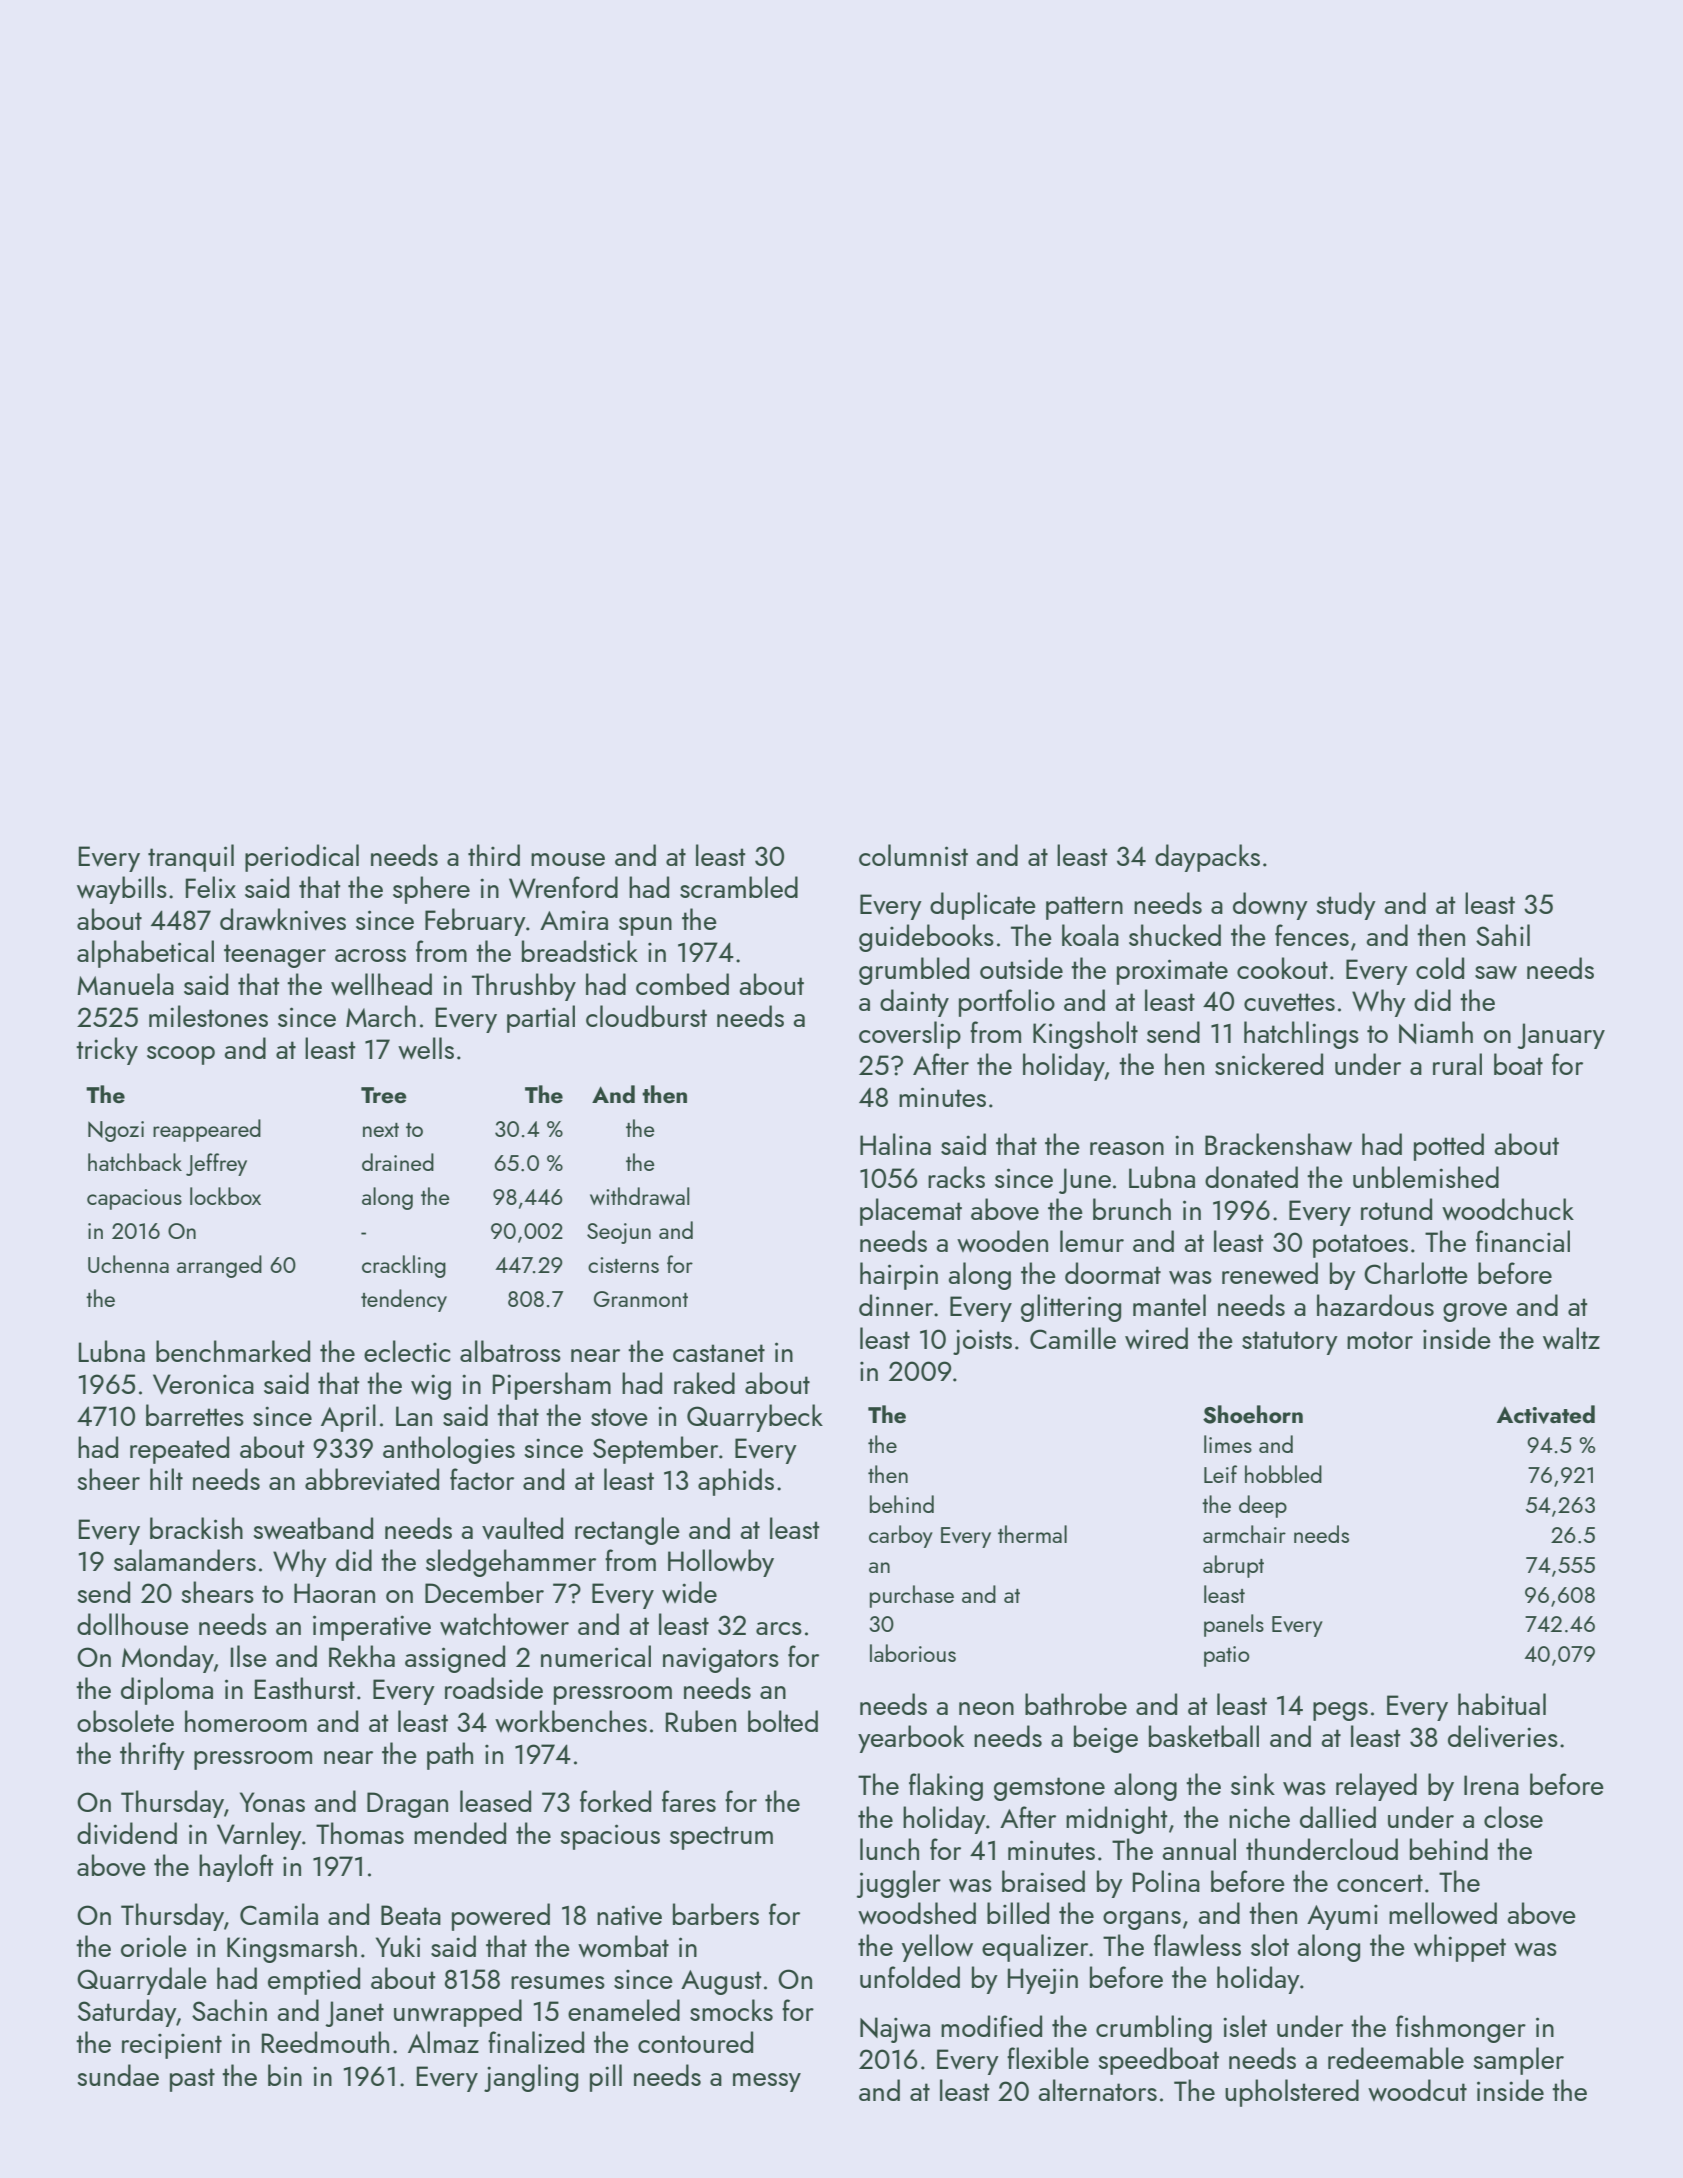 This screenshot has width=1683, height=2178. Describe the element at coordinates (195, 1415) in the screenshot. I see `barrettes` at that location.
